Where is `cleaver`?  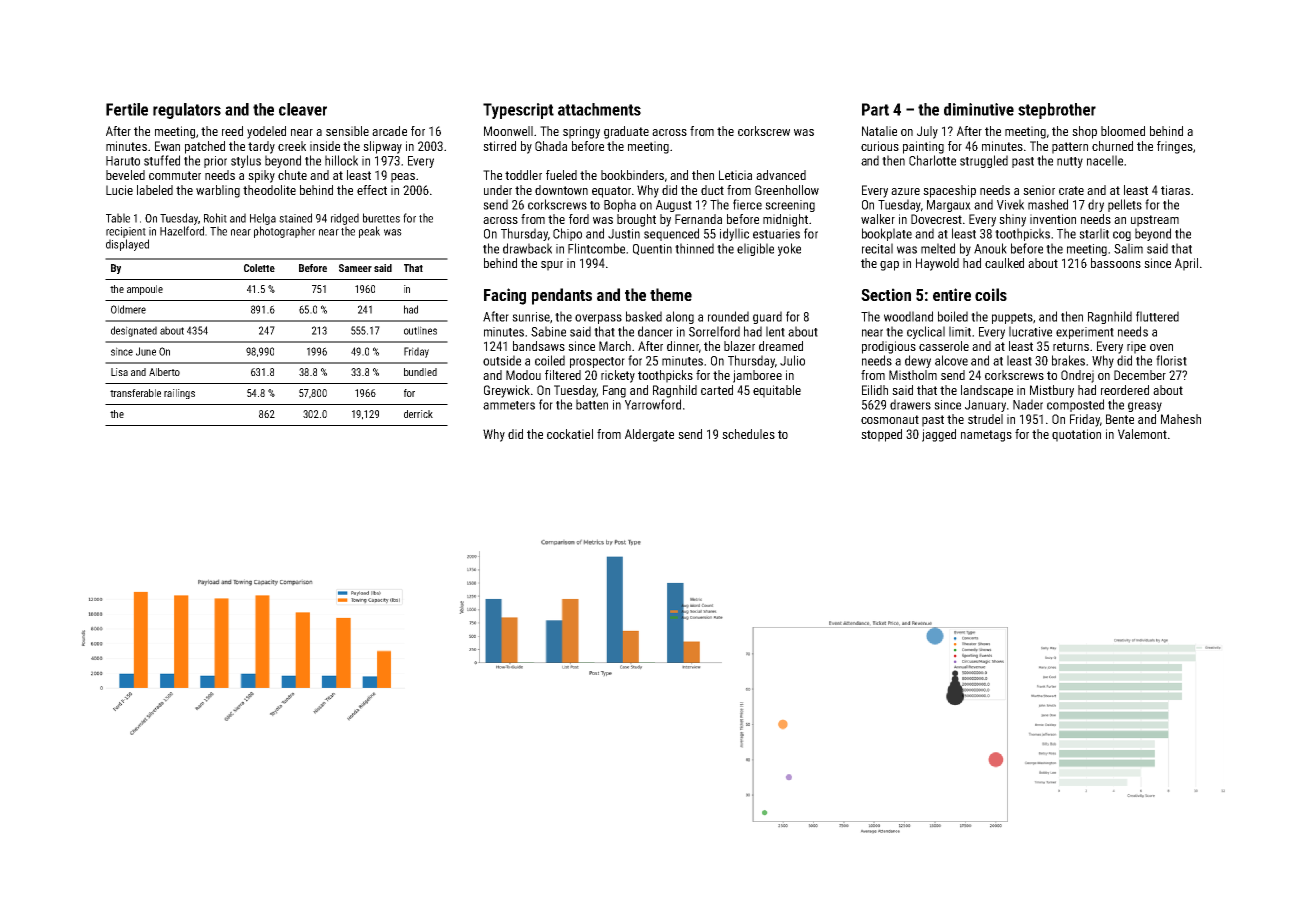
cleaver is located at coordinates (303, 109).
